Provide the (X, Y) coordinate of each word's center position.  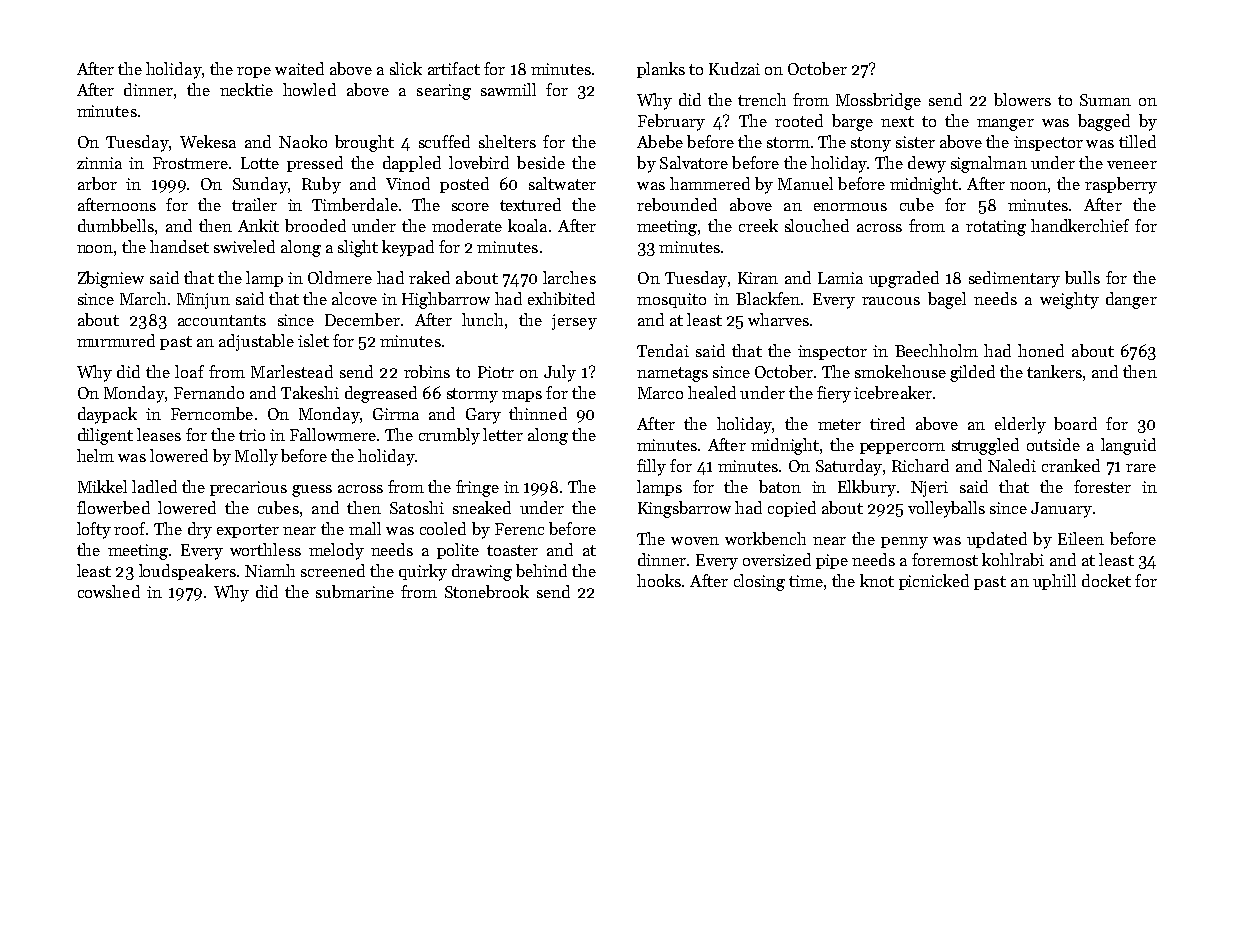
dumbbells (116, 225)
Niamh (270, 570)
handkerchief (1080, 225)
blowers (1022, 99)
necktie (246, 89)
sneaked (482, 507)
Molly (256, 457)
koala (527, 225)
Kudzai (734, 68)
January (1061, 510)
